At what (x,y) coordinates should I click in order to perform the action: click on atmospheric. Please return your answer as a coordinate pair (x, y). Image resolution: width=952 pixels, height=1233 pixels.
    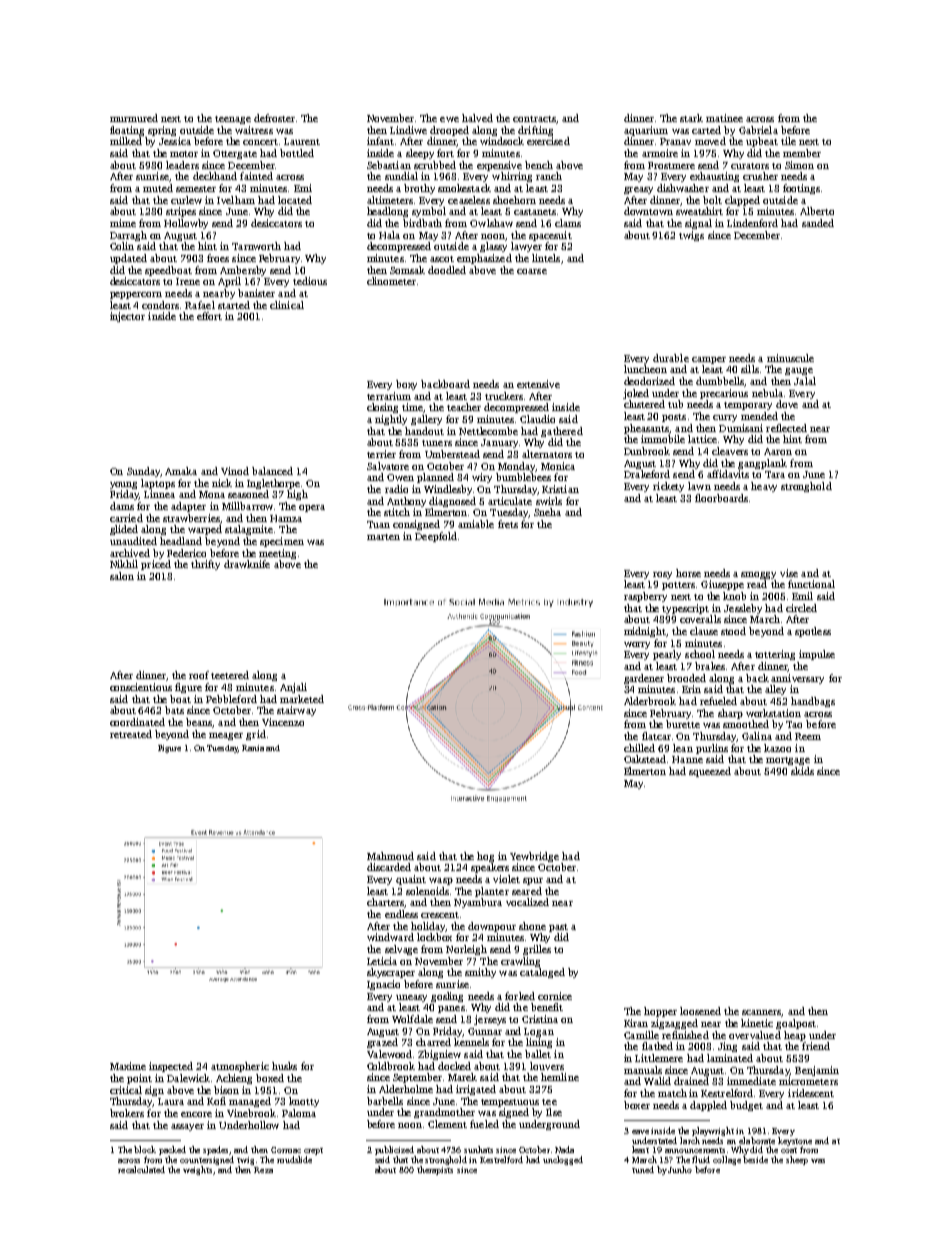
    Looking at the image, I should click on (240, 1067).
